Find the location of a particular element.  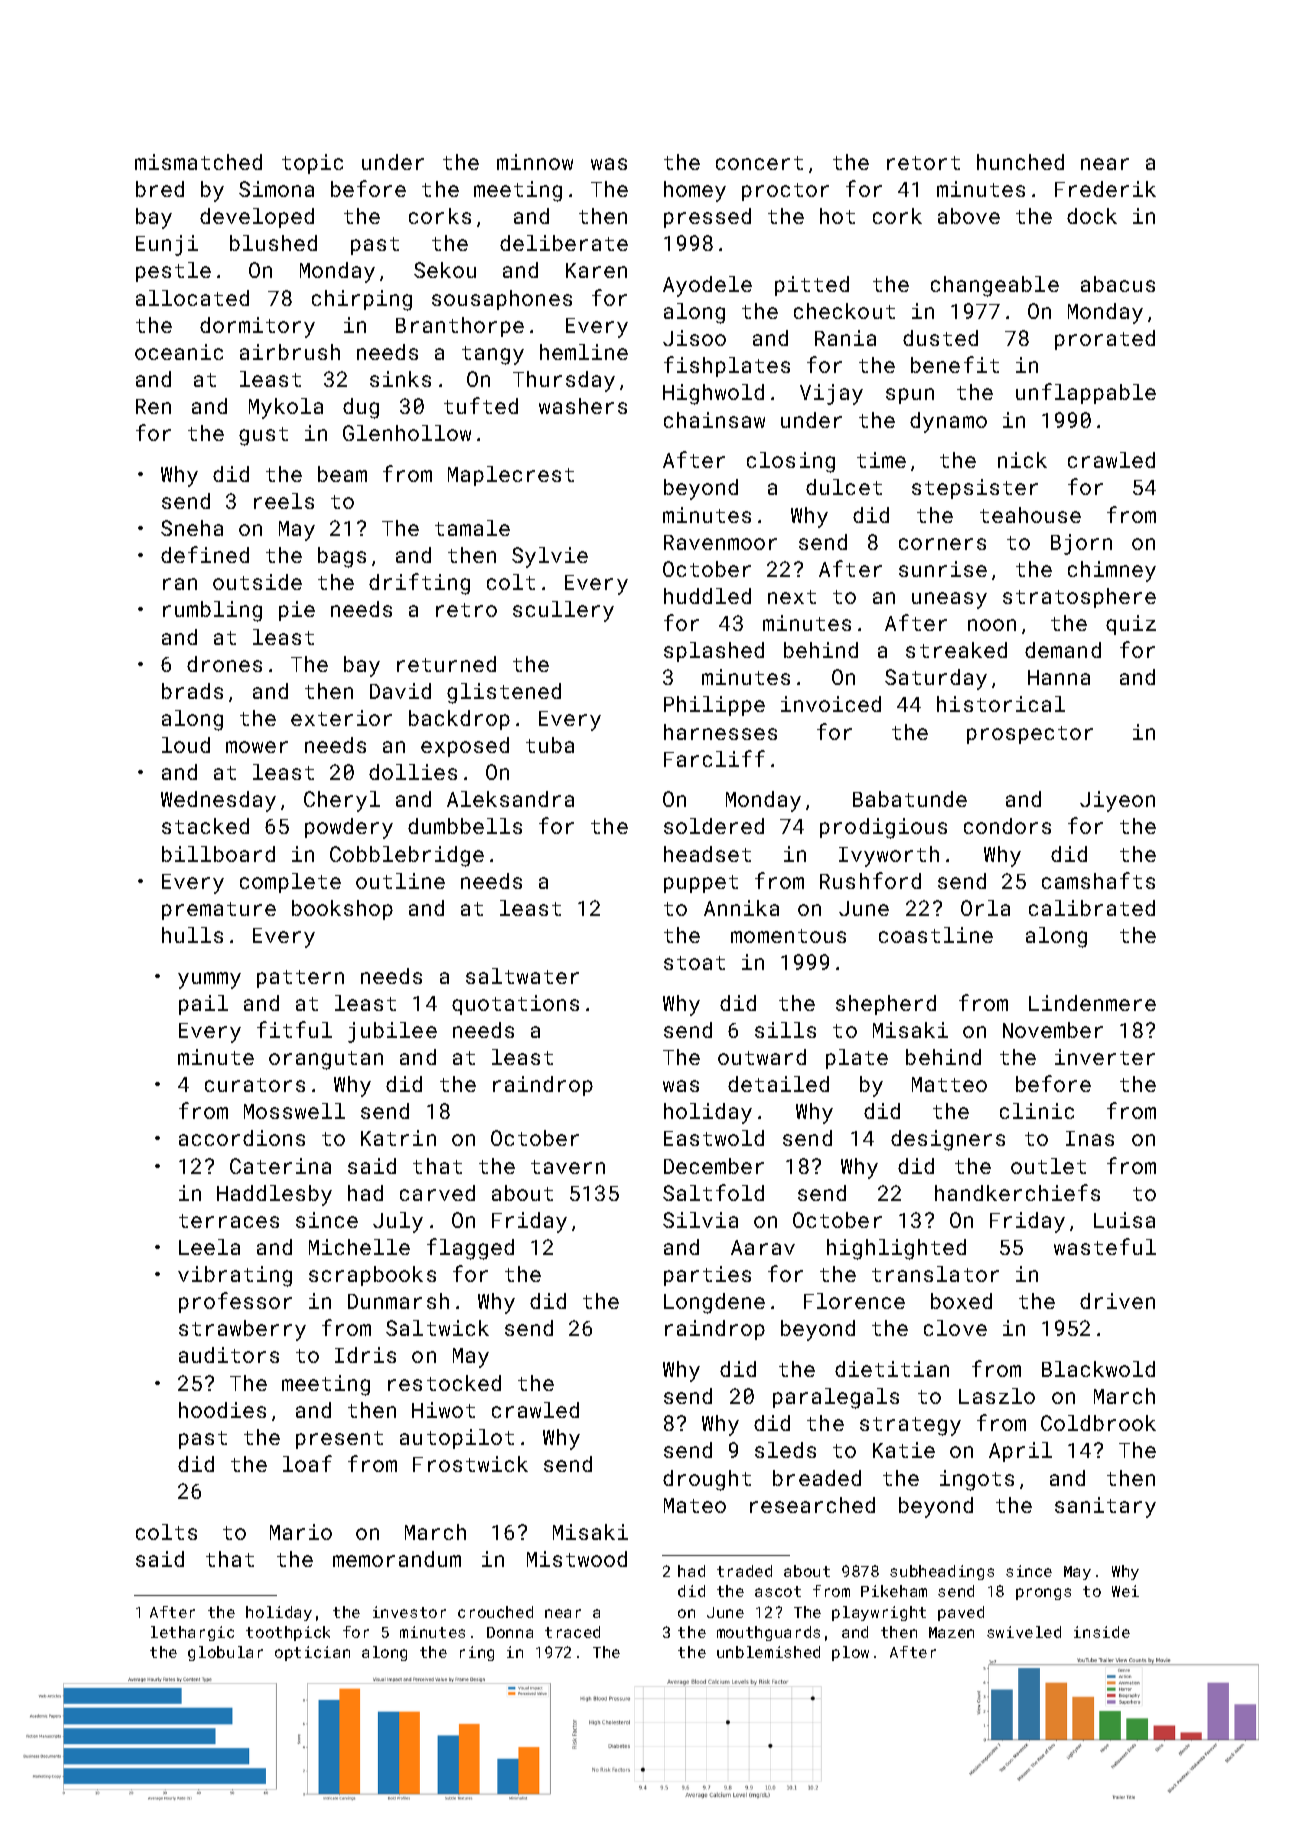

ingots is located at coordinates (977, 1480).
